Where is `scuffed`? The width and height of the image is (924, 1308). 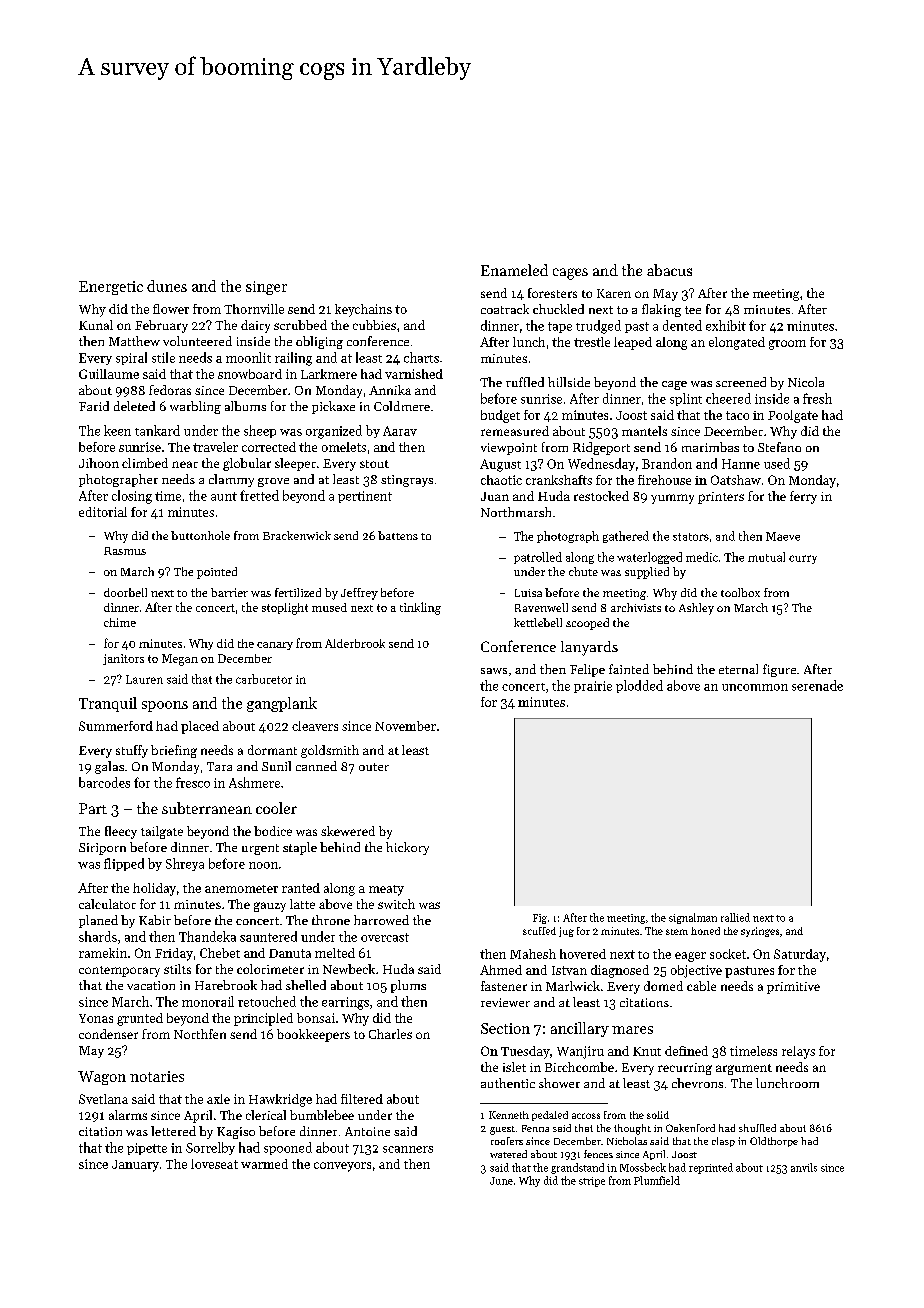 scuffed is located at coordinates (539, 931).
